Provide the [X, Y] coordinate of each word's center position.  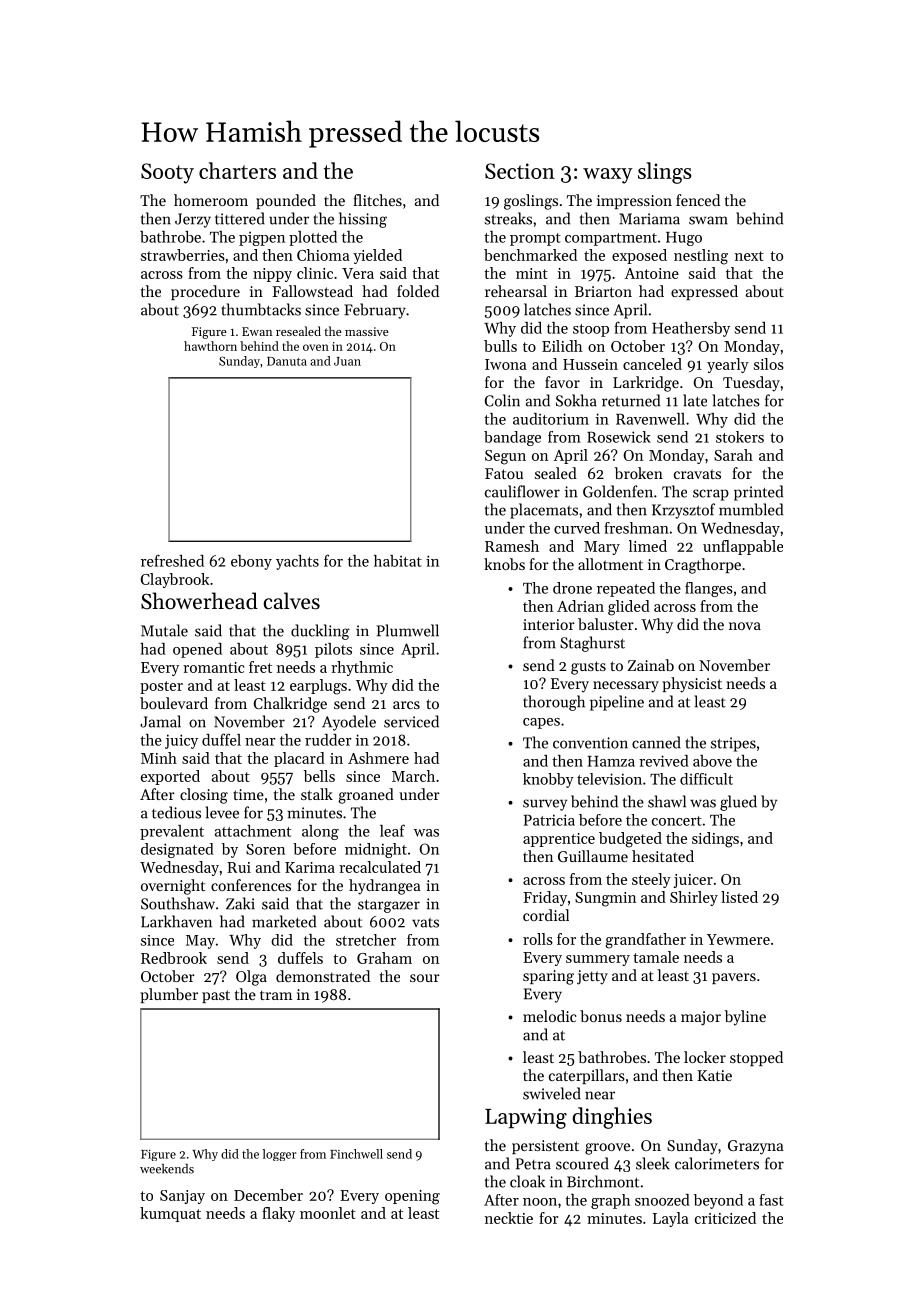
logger [280, 1155]
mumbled [751, 509]
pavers [734, 978]
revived [664, 761]
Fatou [504, 473]
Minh [159, 758]
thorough [554, 703]
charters [237, 170]
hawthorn [210, 346]
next [749, 256]
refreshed [172, 560]
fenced [698, 200]
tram [276, 995]
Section [520, 171]
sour [425, 978]
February [375, 311]
